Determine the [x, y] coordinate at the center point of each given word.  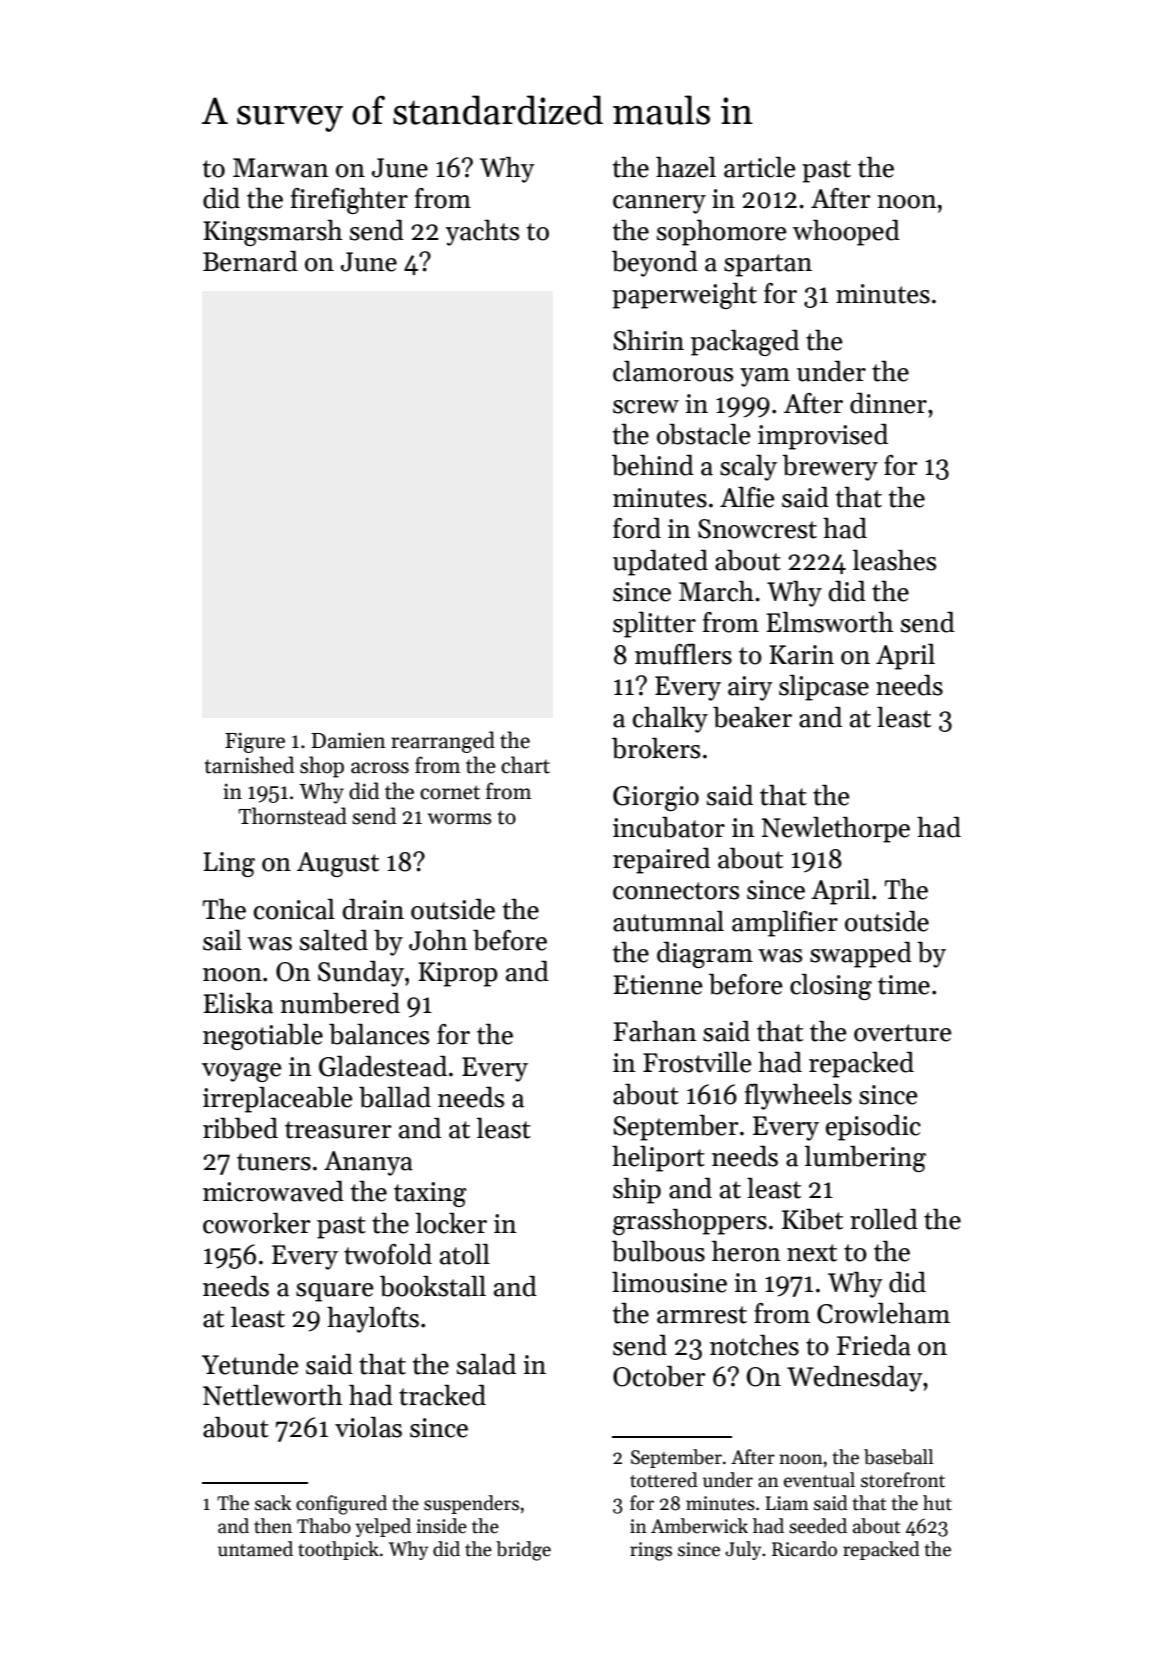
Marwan [281, 168]
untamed [255, 1549]
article [760, 167]
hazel [686, 167]
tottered [664, 1480]
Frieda [874, 1345]
